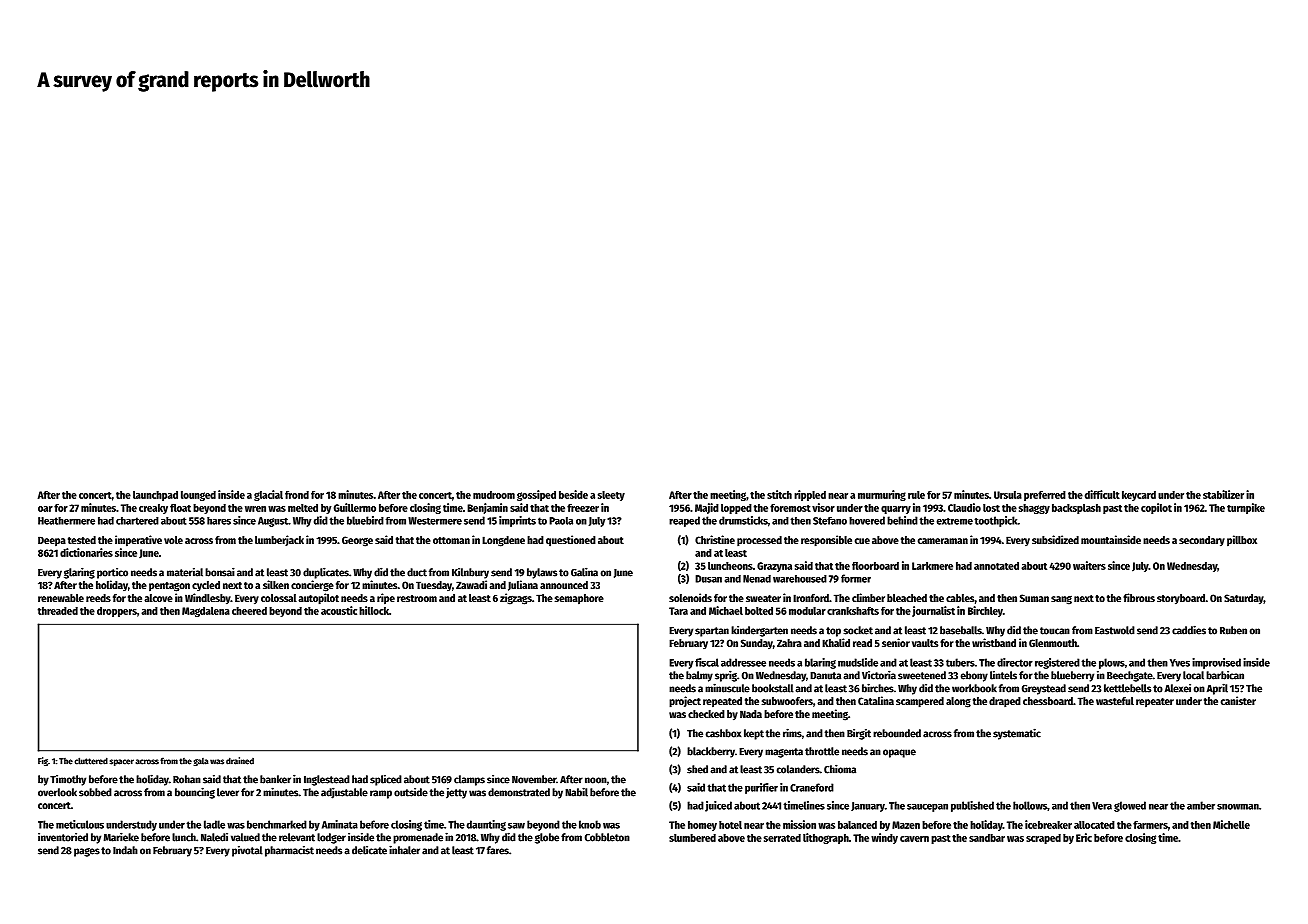  What do you see at coordinates (208, 599) in the screenshot?
I see `Windlesby` at bounding box center [208, 599].
